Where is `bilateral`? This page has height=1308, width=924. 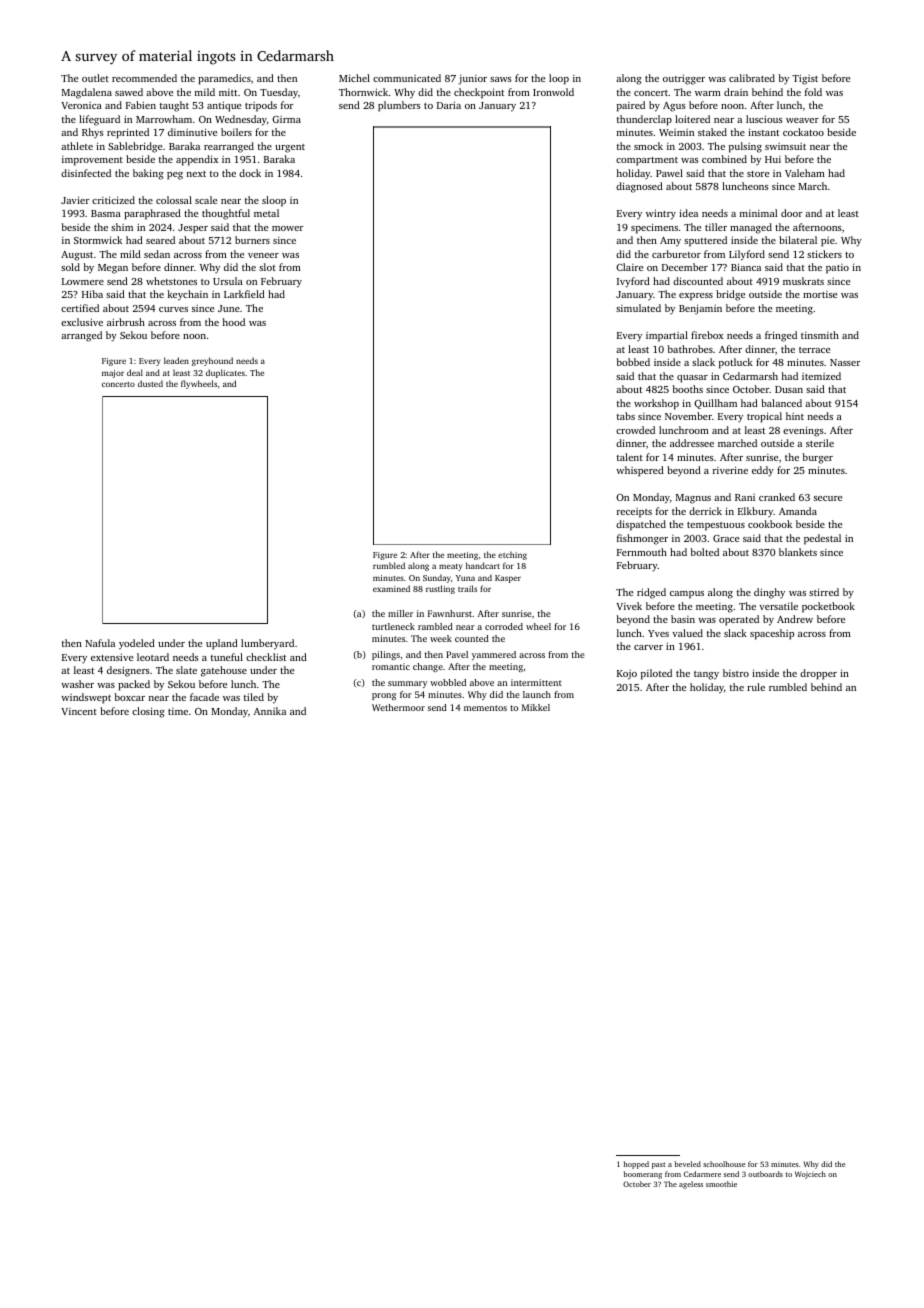
bilateral is located at coordinates (798, 240).
